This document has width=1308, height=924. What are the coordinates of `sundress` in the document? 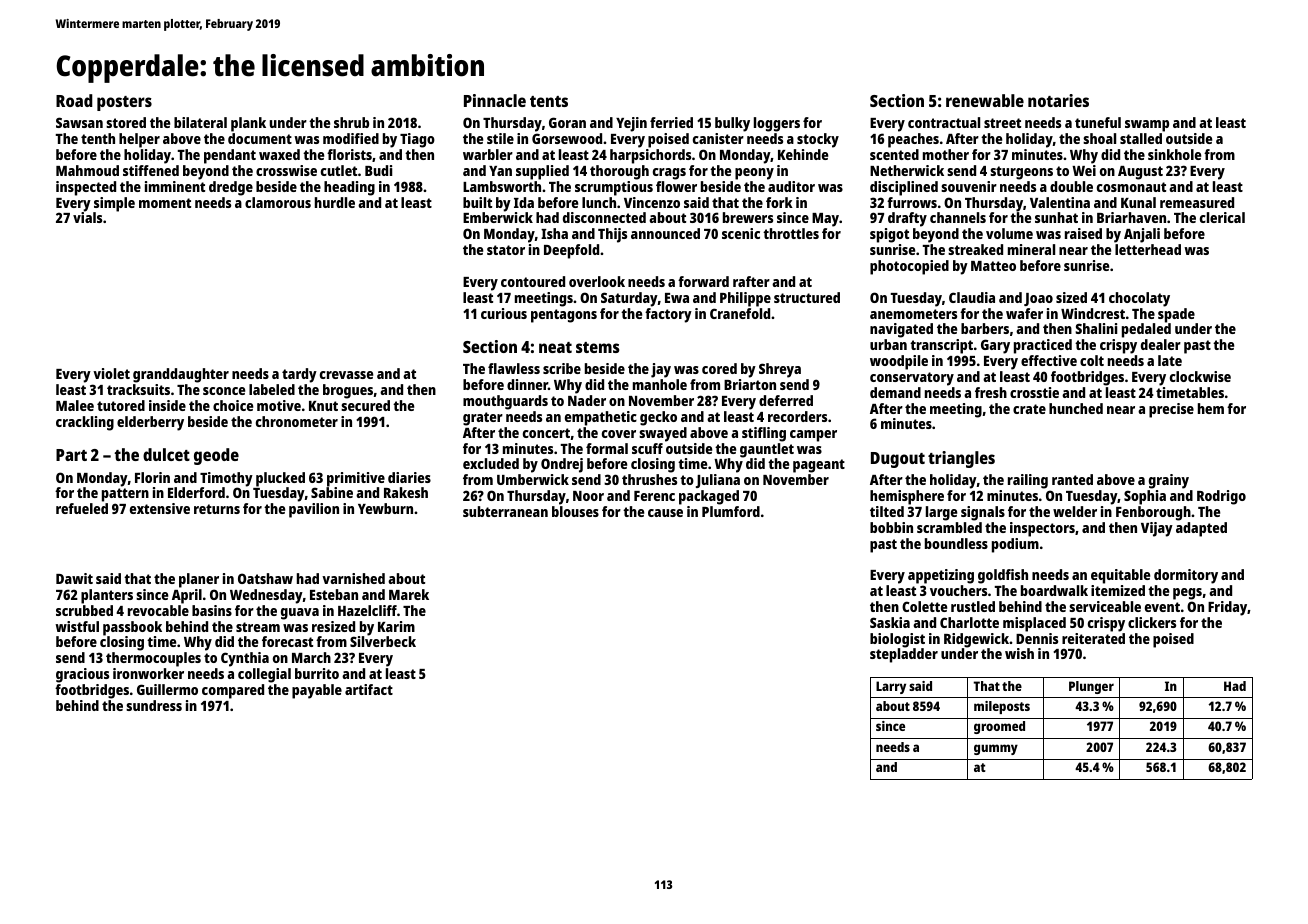 It's located at (154, 705).
